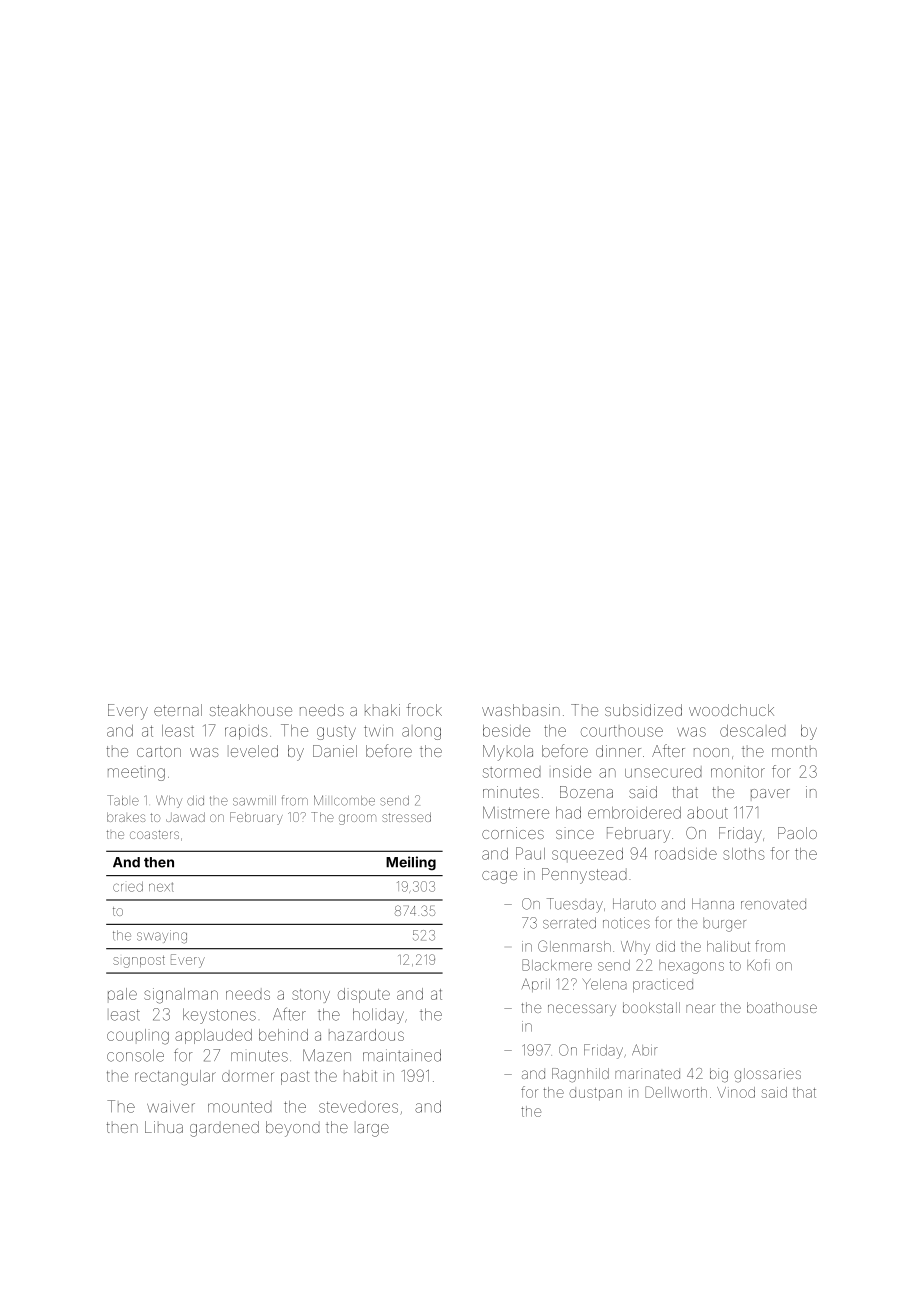  I want to click on large, so click(373, 1130).
